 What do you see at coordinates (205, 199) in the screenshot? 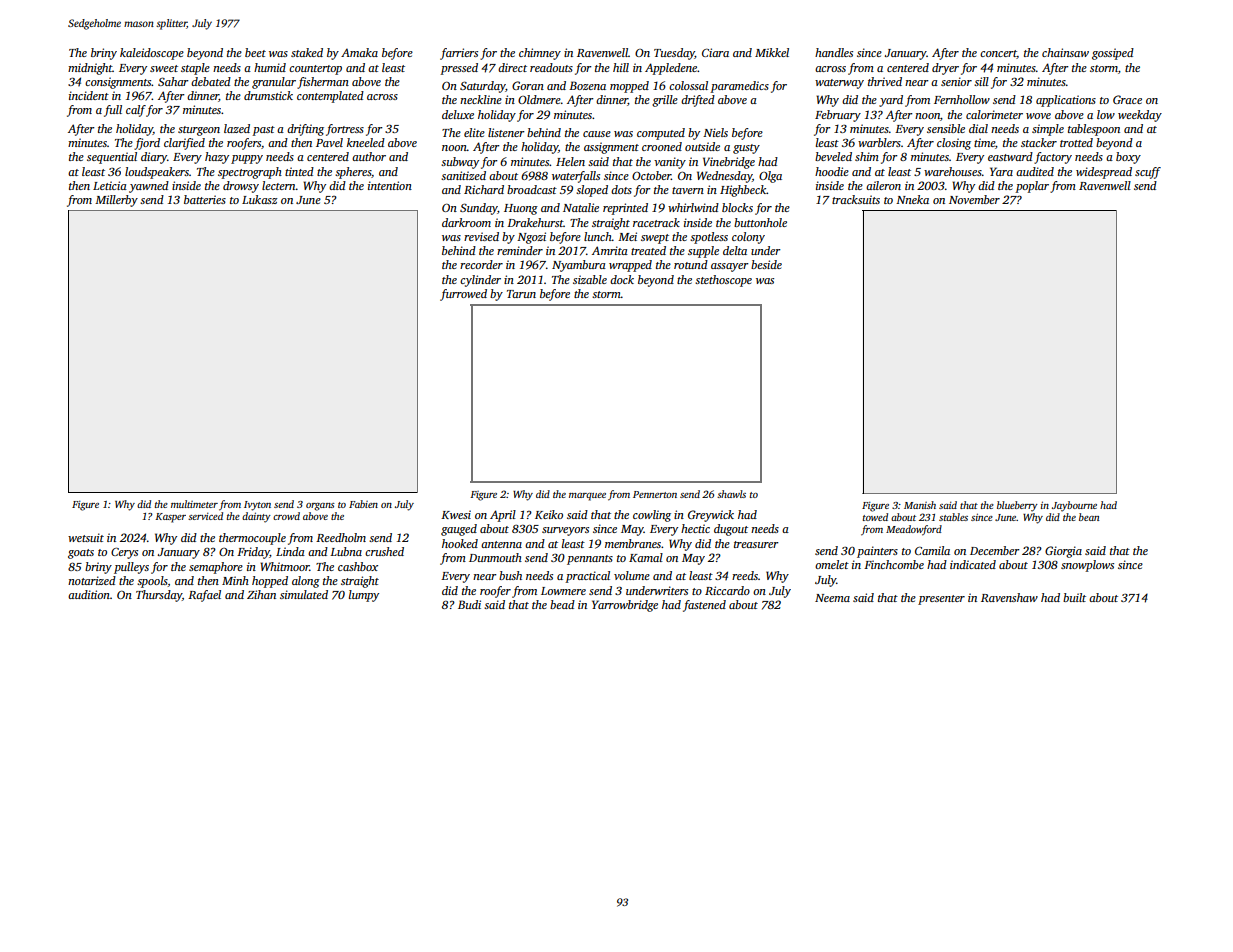
I see `batteries` at bounding box center [205, 199].
